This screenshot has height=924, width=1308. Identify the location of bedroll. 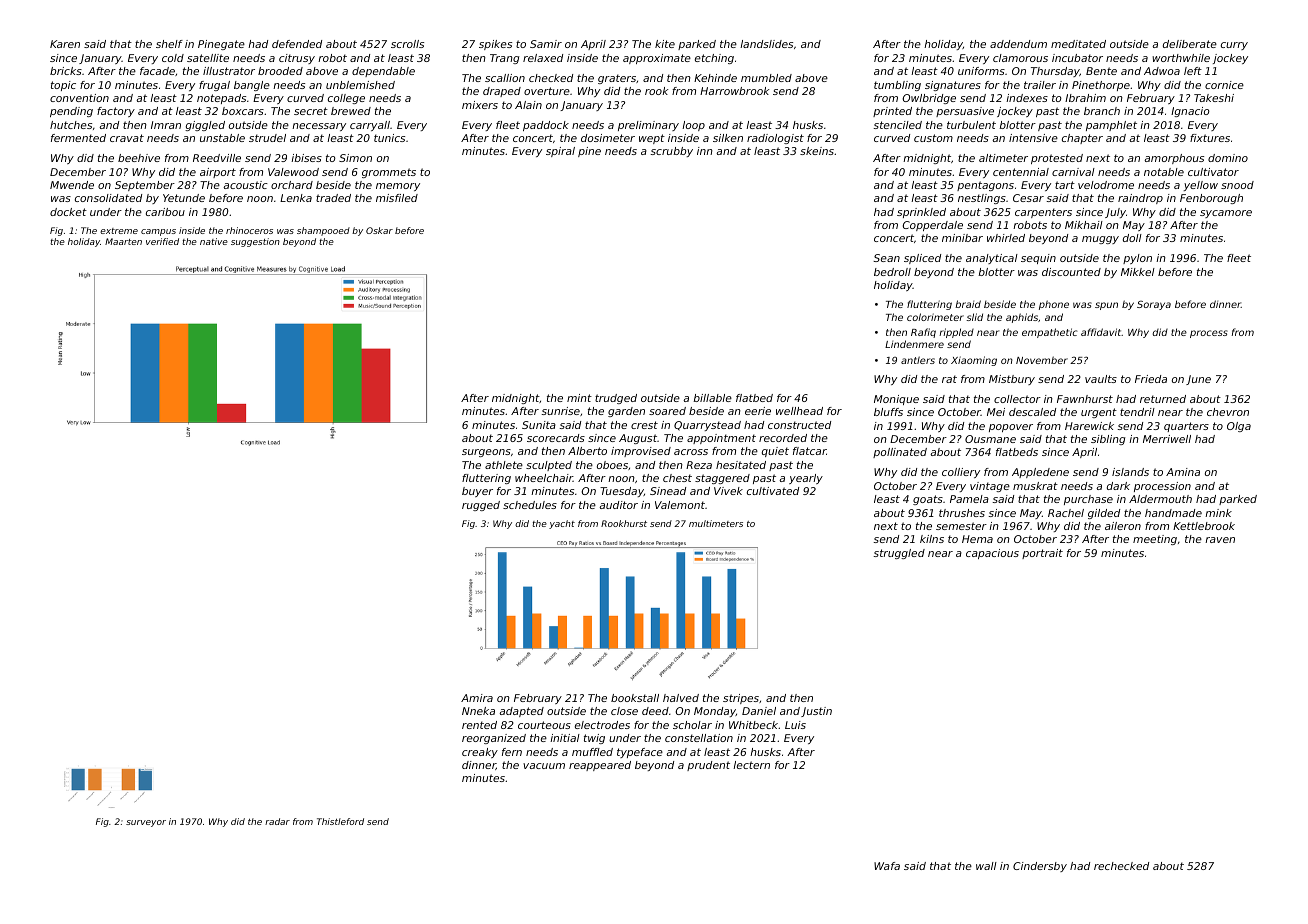
(892, 272).
